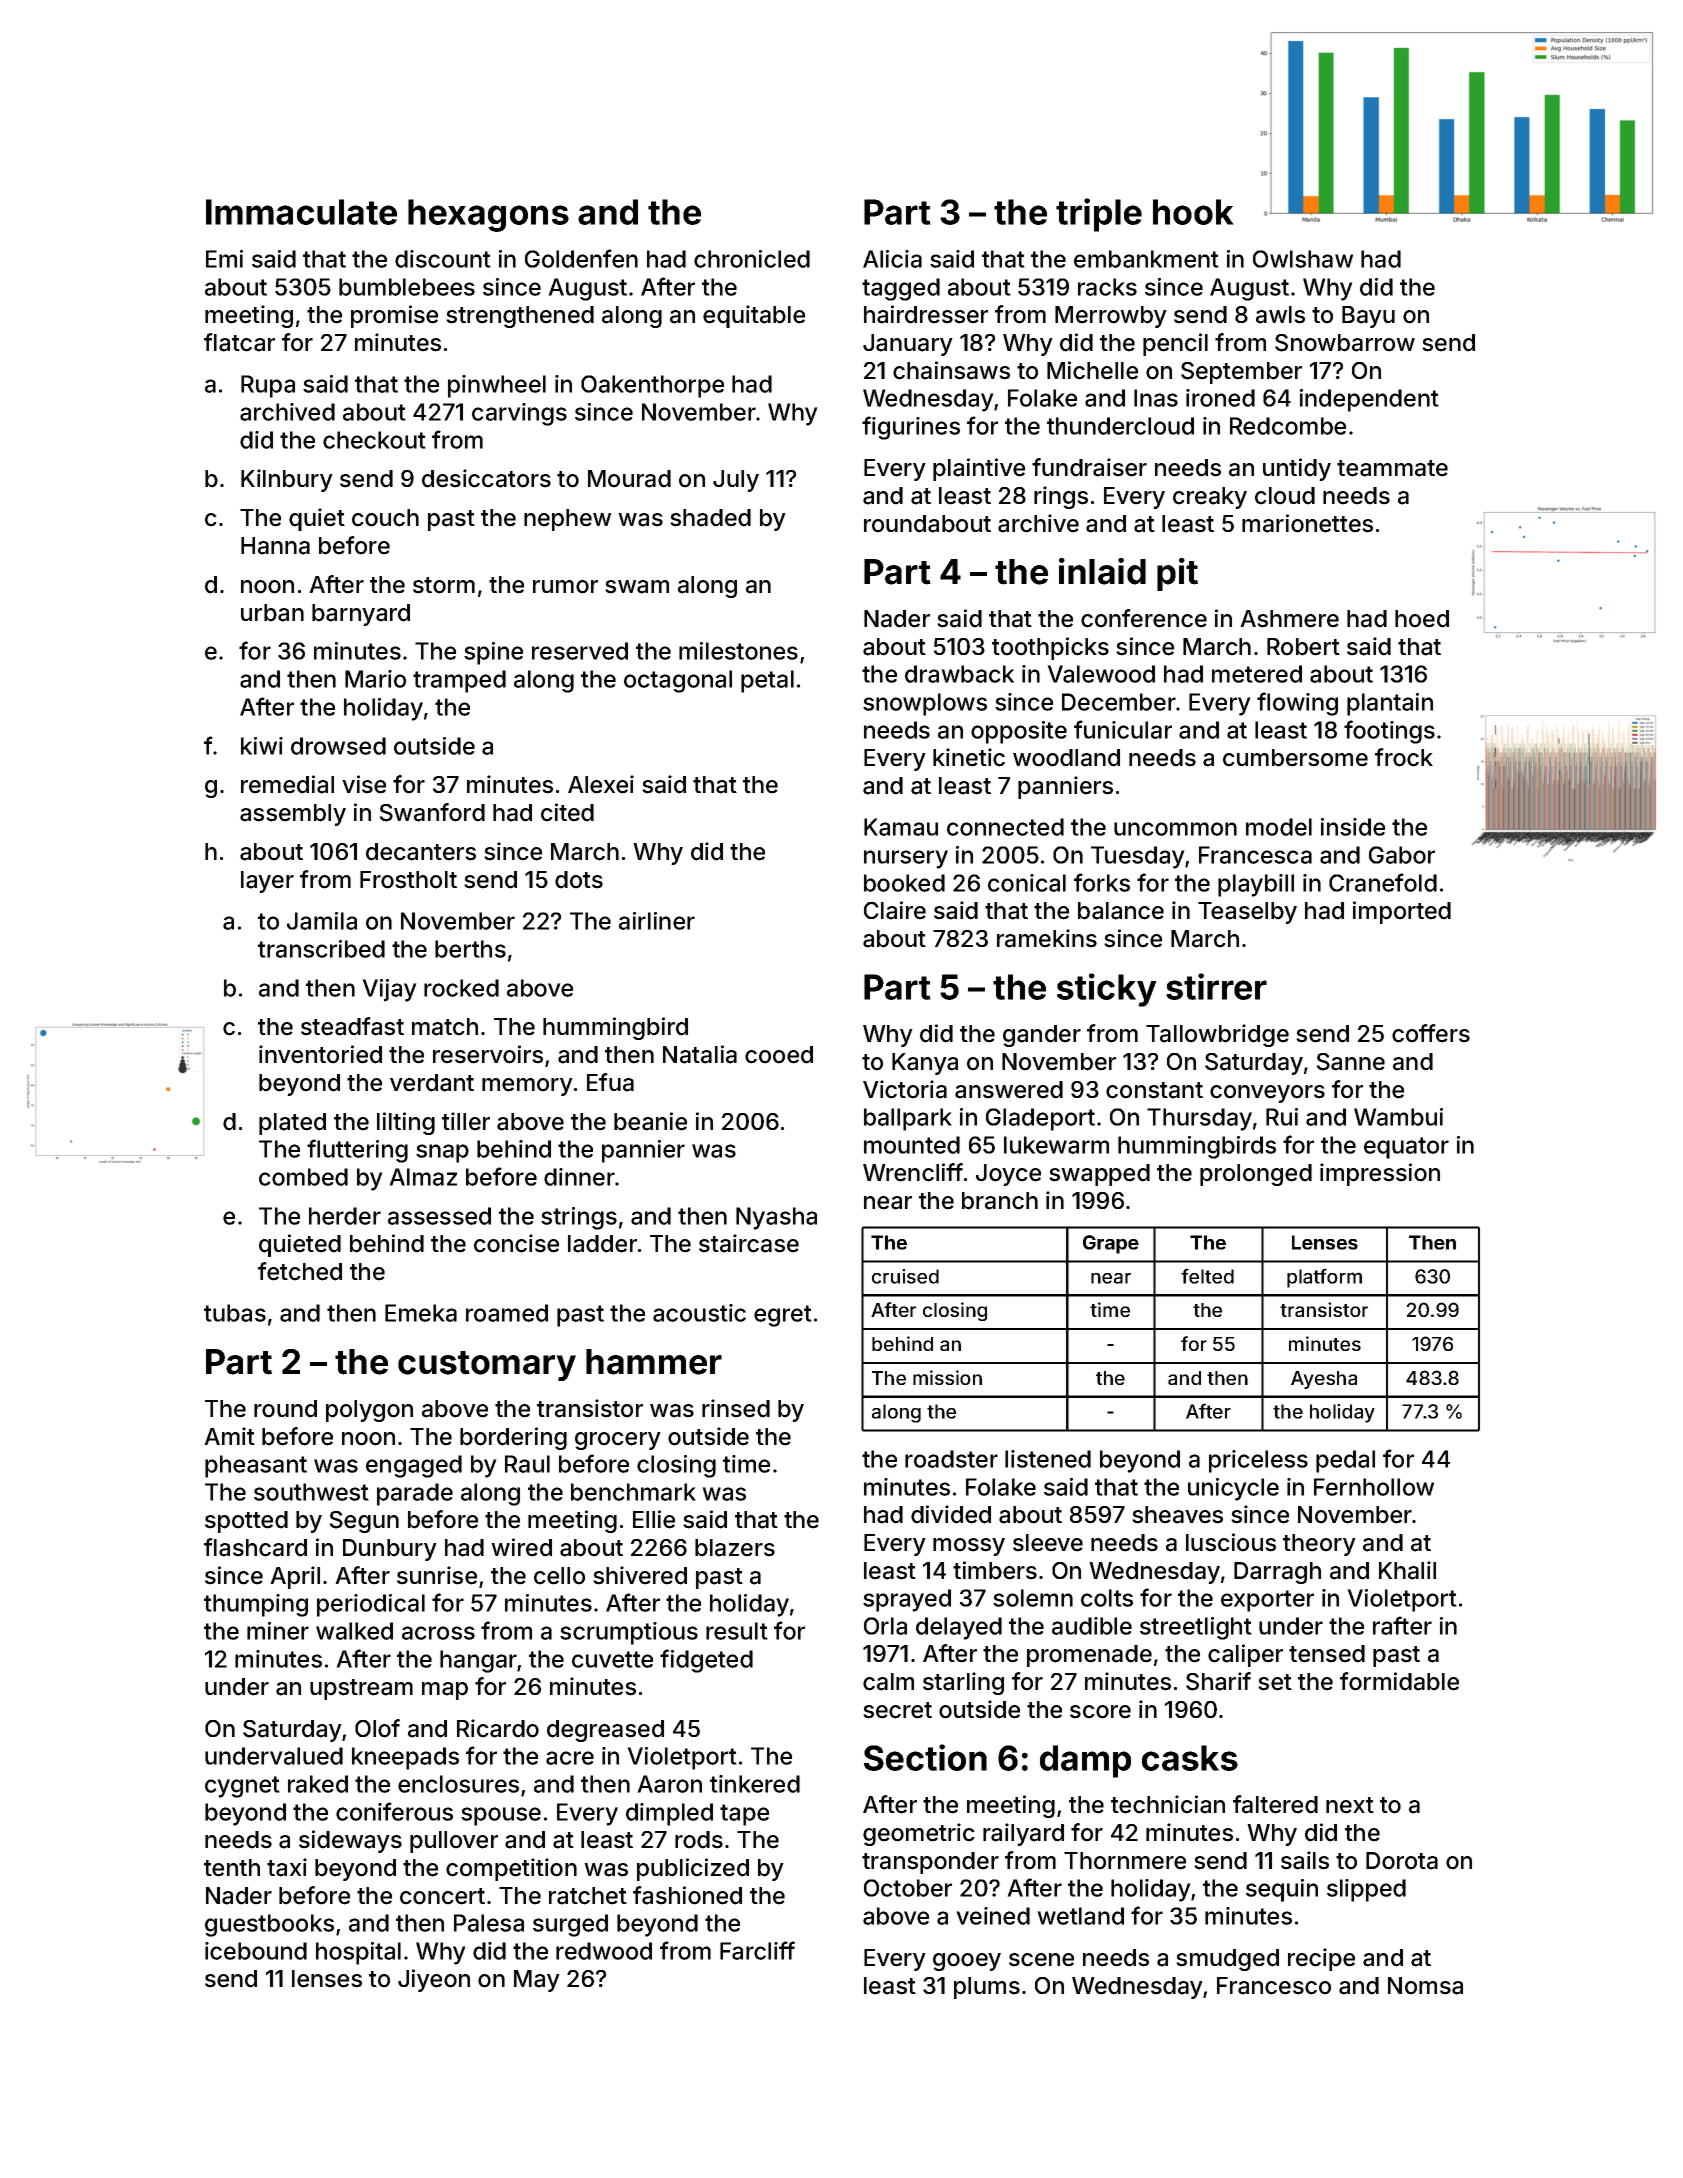  What do you see at coordinates (293, 815) in the document?
I see `assembly` at bounding box center [293, 815].
